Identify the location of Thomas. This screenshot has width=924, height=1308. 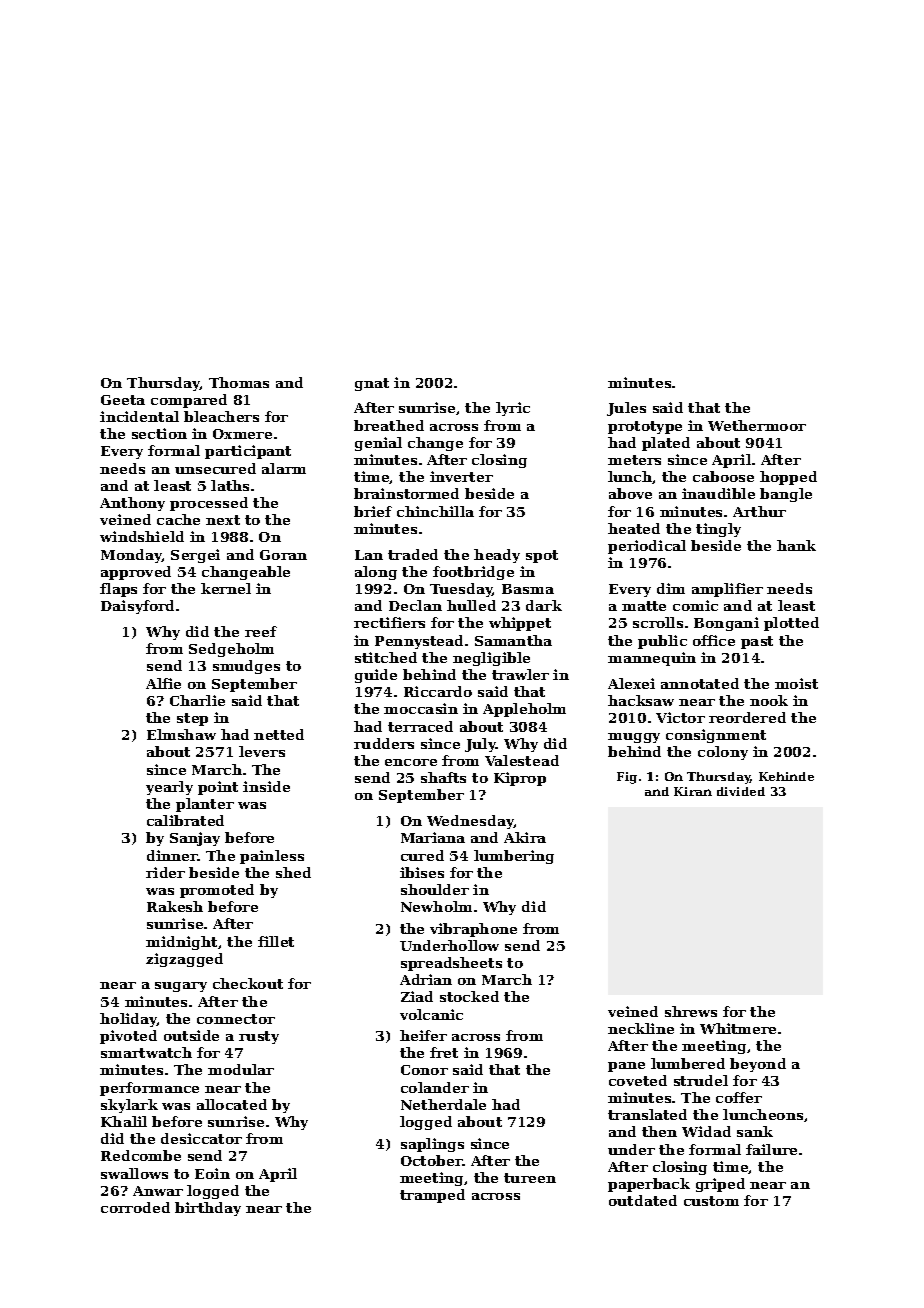
(239, 382).
